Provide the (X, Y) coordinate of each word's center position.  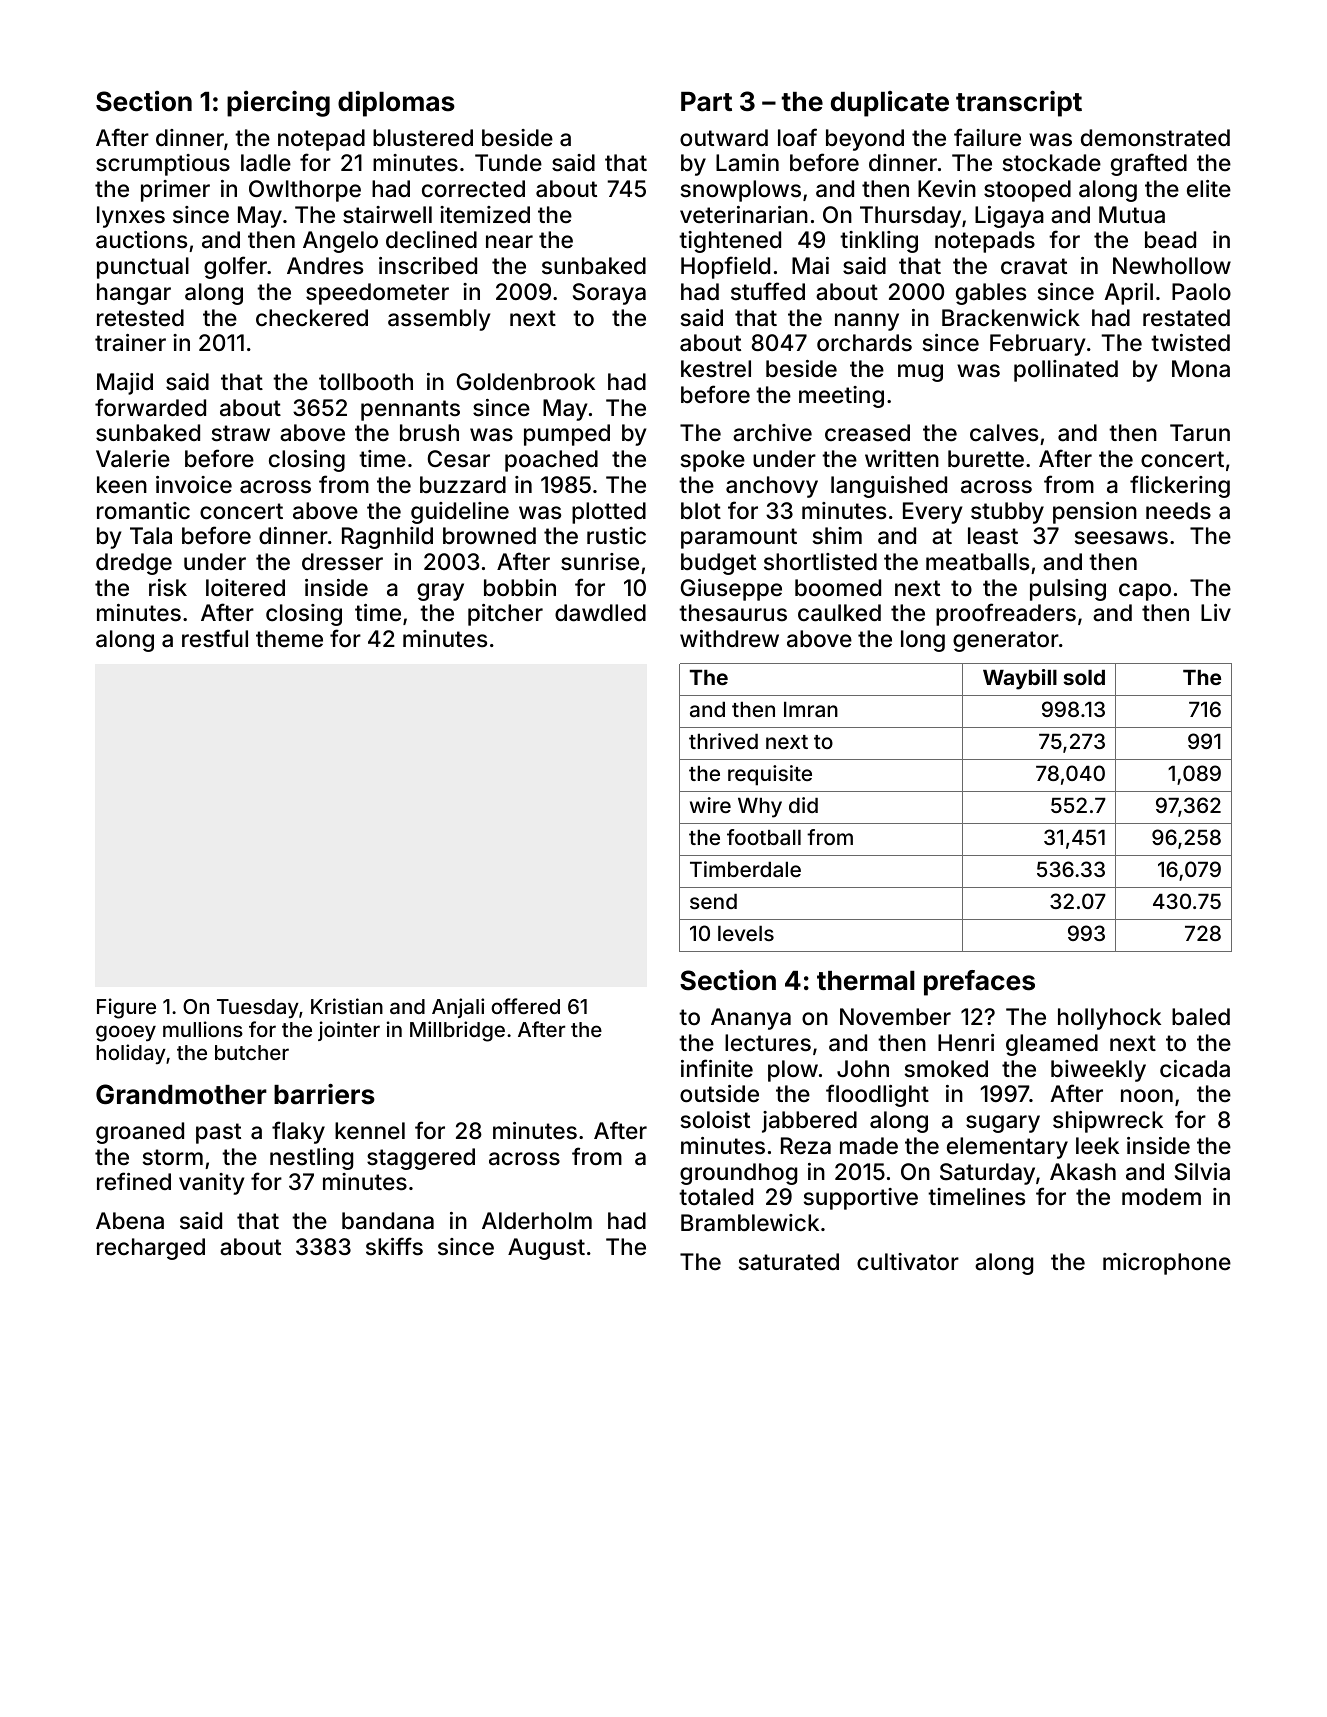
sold (1084, 677)
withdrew (729, 638)
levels (746, 933)
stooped (1027, 191)
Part (706, 102)
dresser (342, 562)
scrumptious (163, 165)
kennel (370, 1131)
